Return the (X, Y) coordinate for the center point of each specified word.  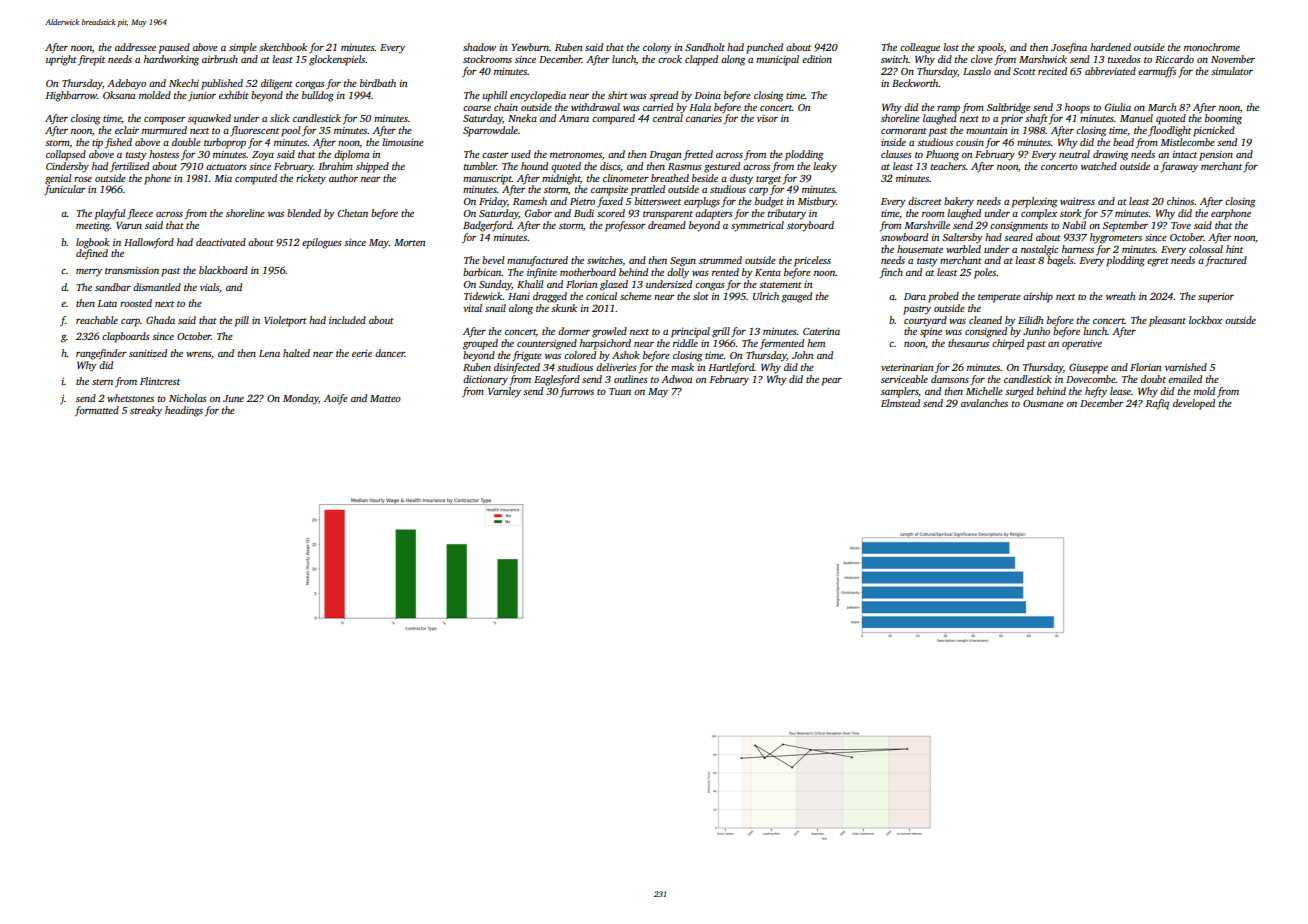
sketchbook (283, 47)
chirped (1008, 344)
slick (280, 118)
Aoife (336, 399)
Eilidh (1030, 320)
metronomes (576, 155)
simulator (1232, 71)
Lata (107, 303)
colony (657, 48)
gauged (796, 297)
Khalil (530, 284)
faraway (1179, 167)
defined (92, 254)
